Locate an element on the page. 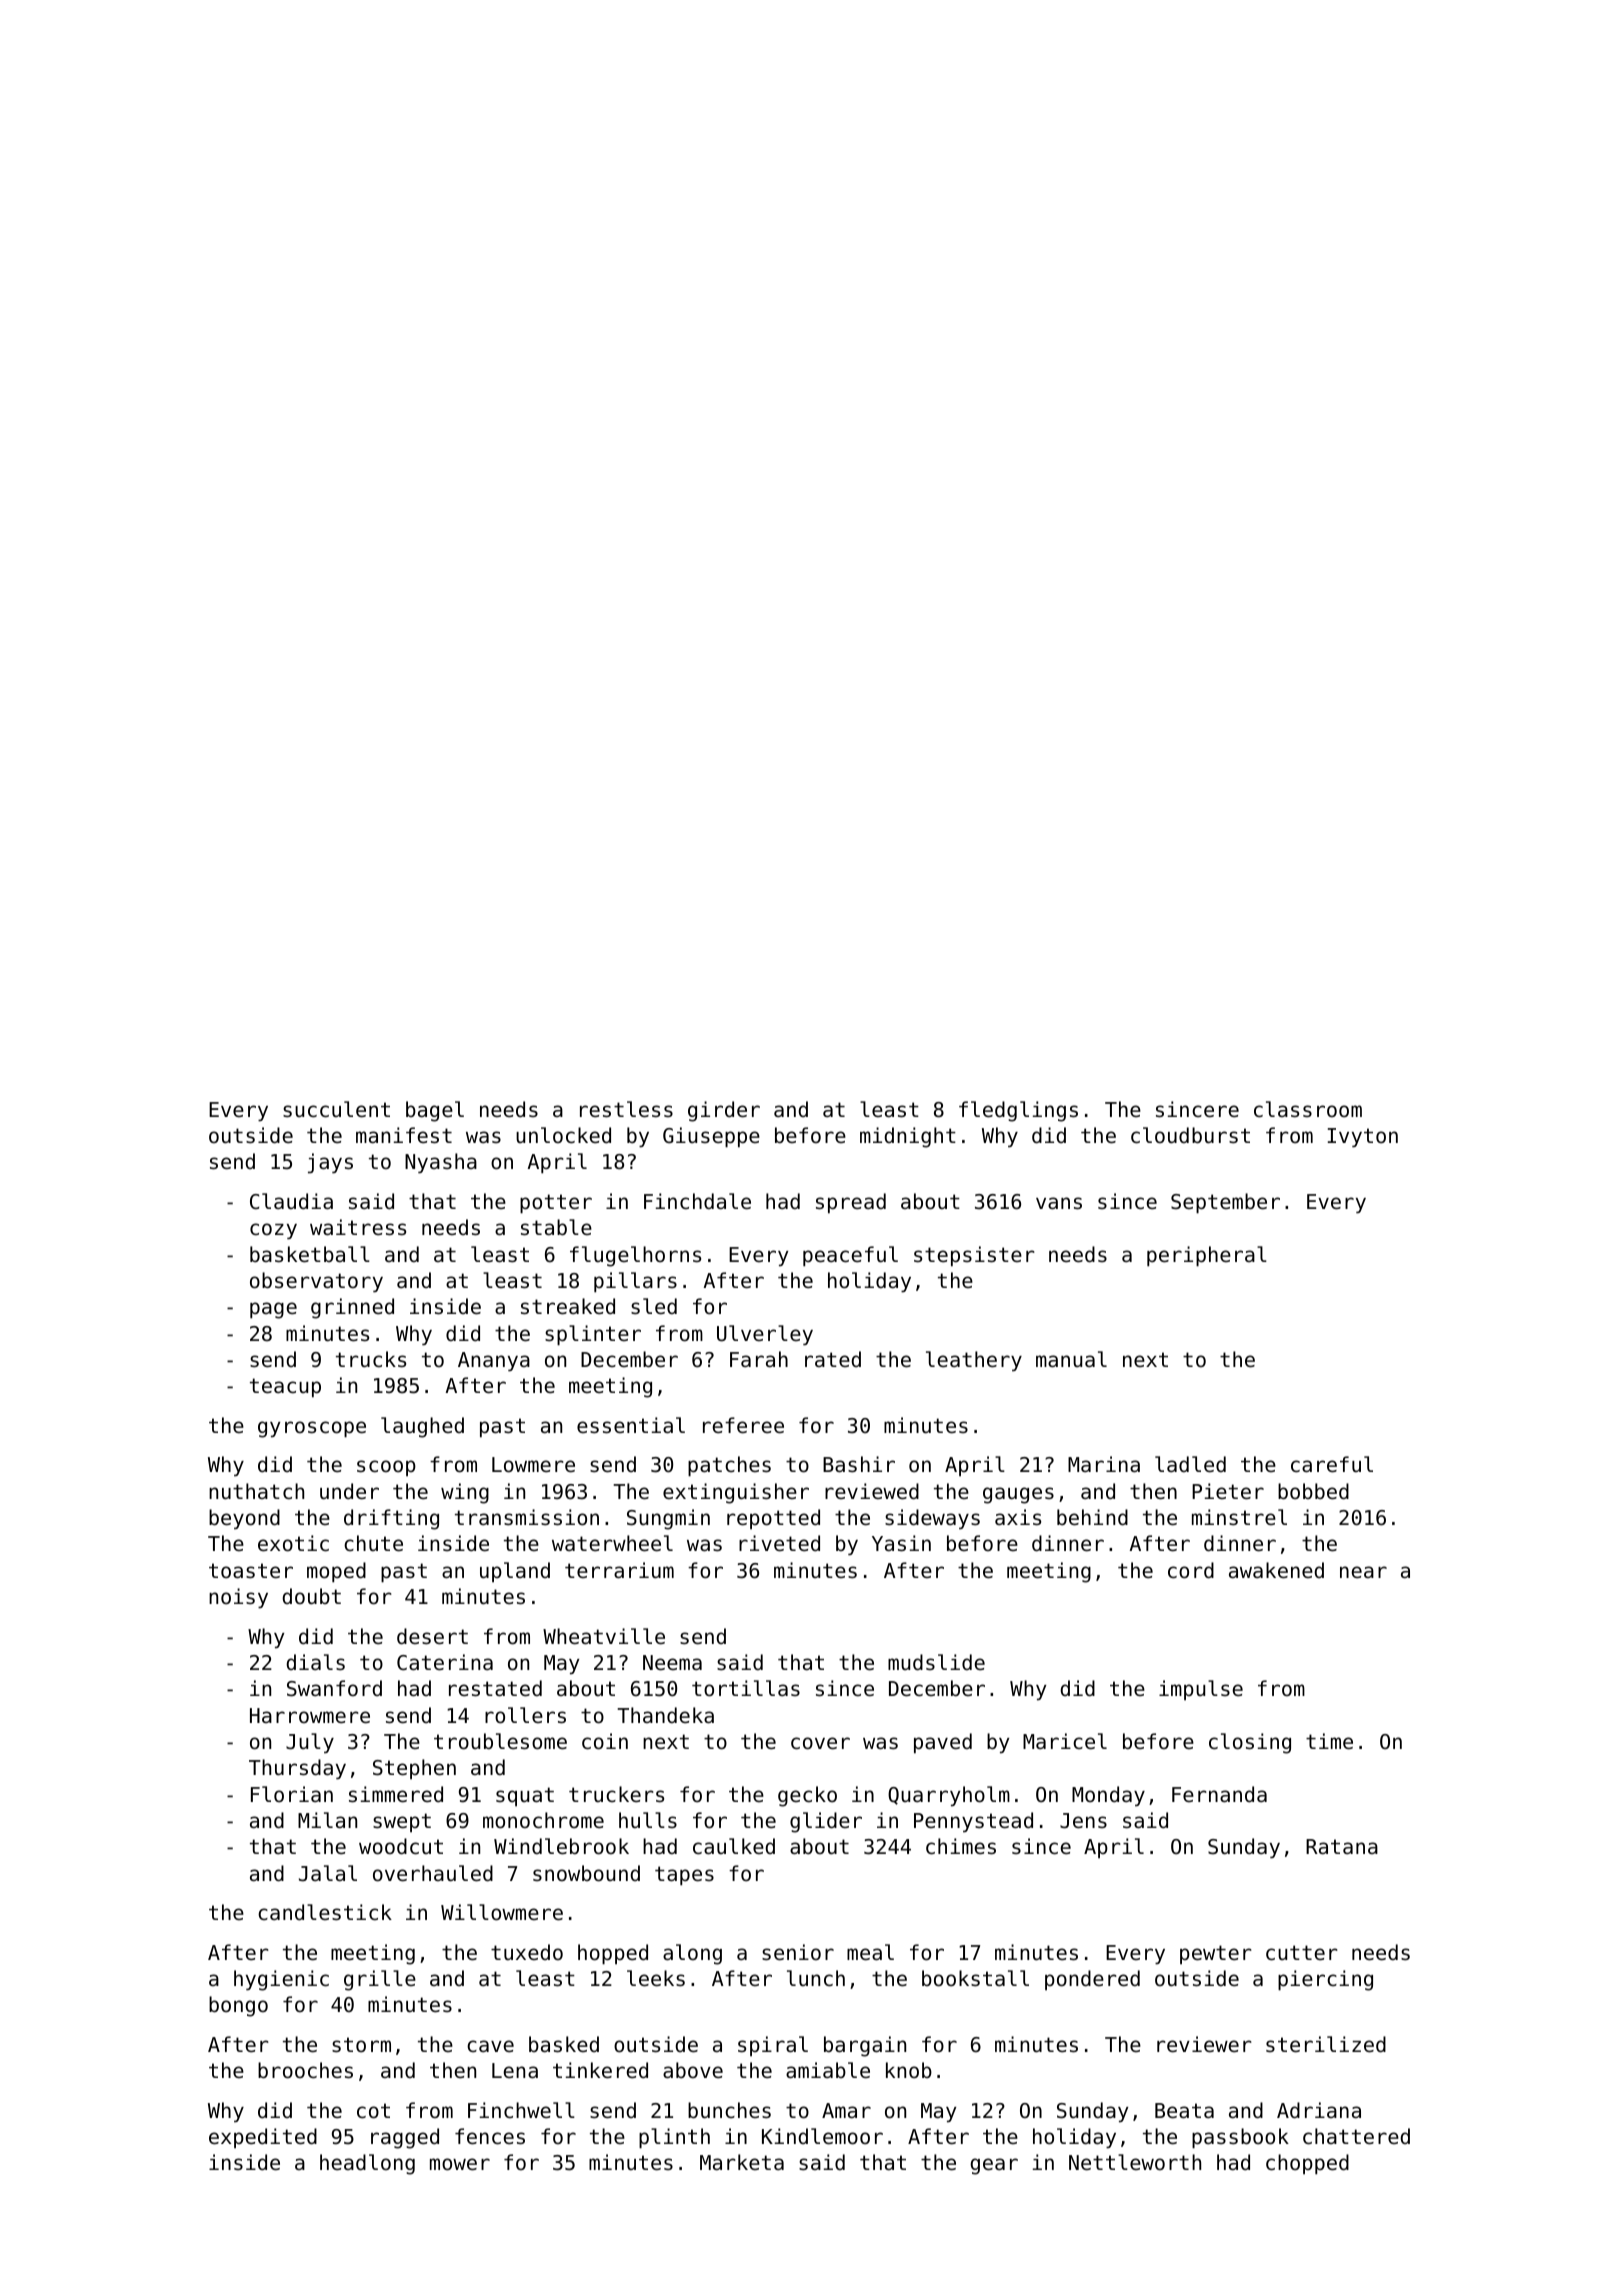 The height and width of the page is (2292, 1620). Amar is located at coordinates (846, 2110).
